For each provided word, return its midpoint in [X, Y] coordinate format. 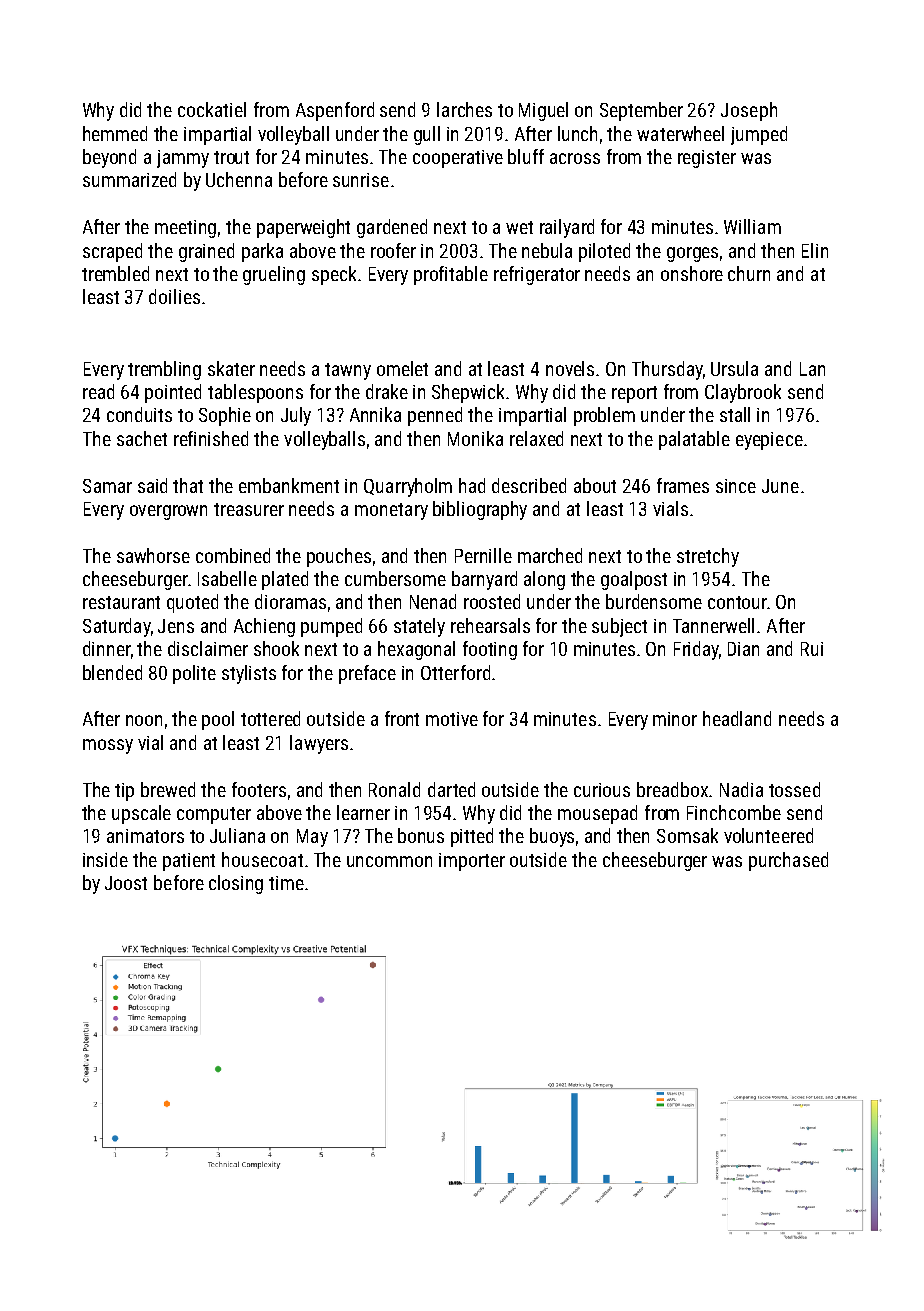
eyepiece [769, 441]
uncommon [389, 861]
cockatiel [212, 109]
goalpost [634, 580]
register [707, 159]
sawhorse [153, 555]
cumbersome [395, 578]
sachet [142, 438]
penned [435, 416]
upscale [141, 814]
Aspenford [335, 111]
